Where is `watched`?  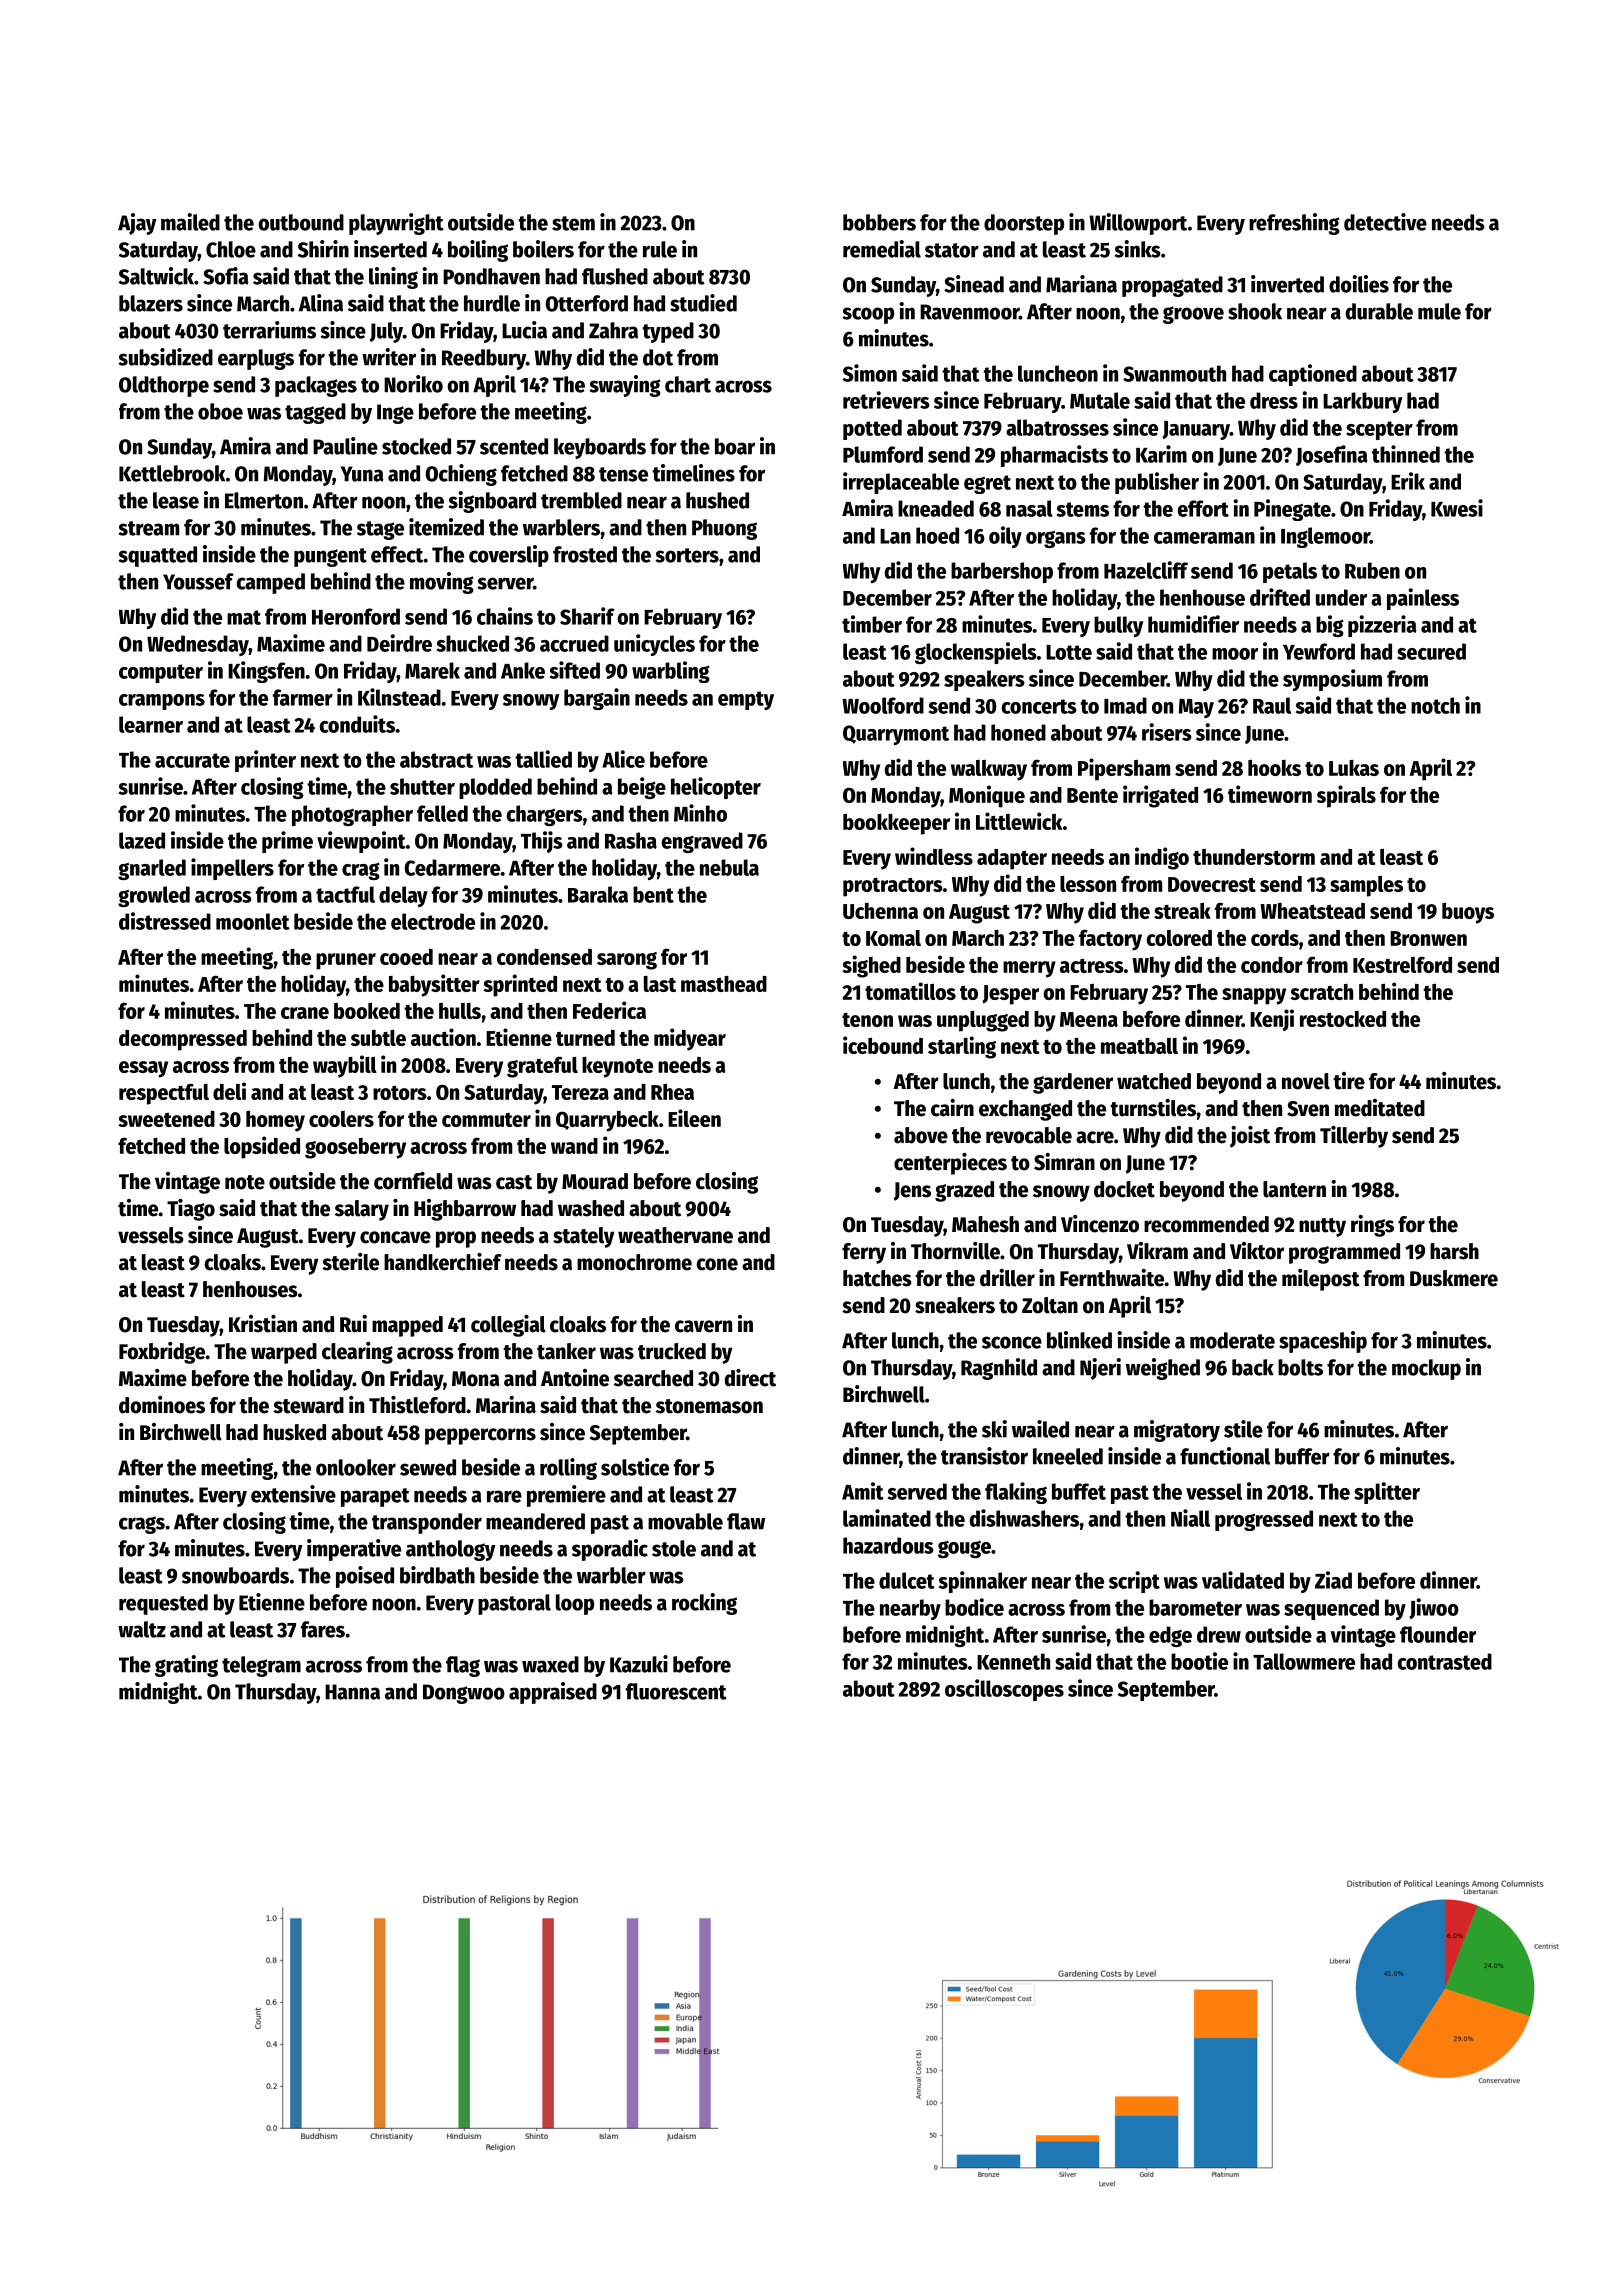 watched is located at coordinates (1154, 1081).
